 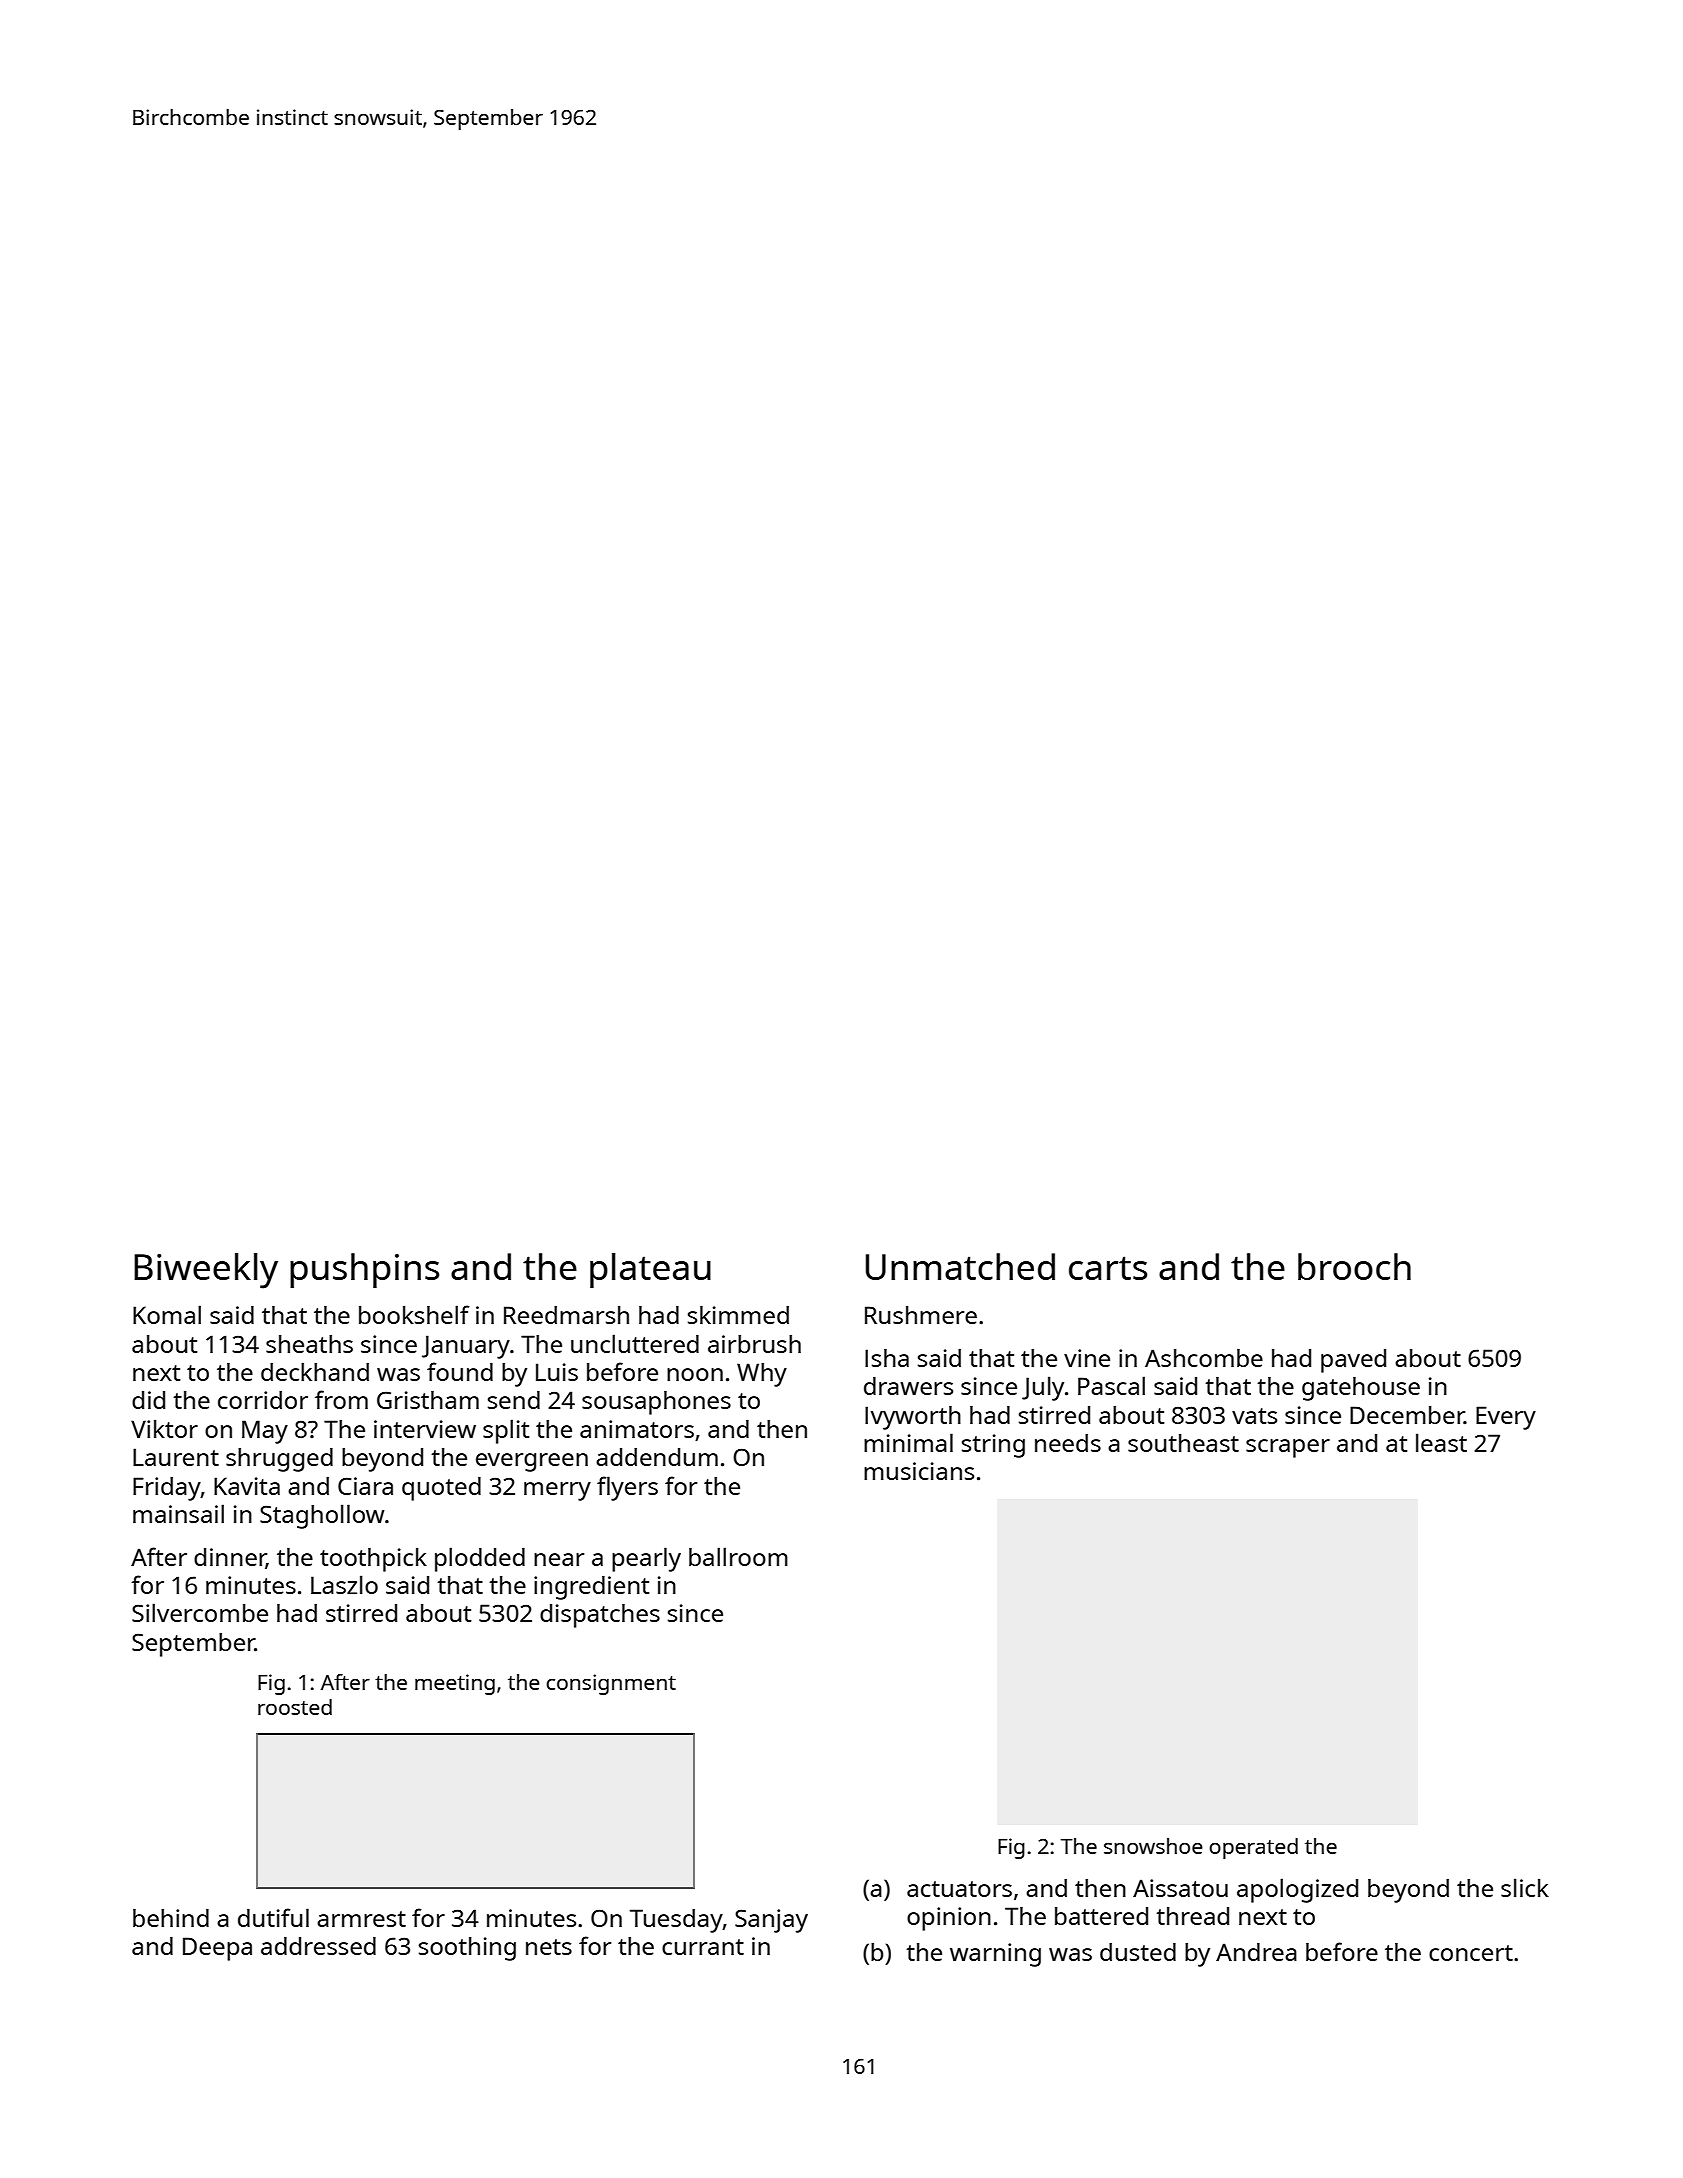 I want to click on carts, so click(x=1108, y=1268).
